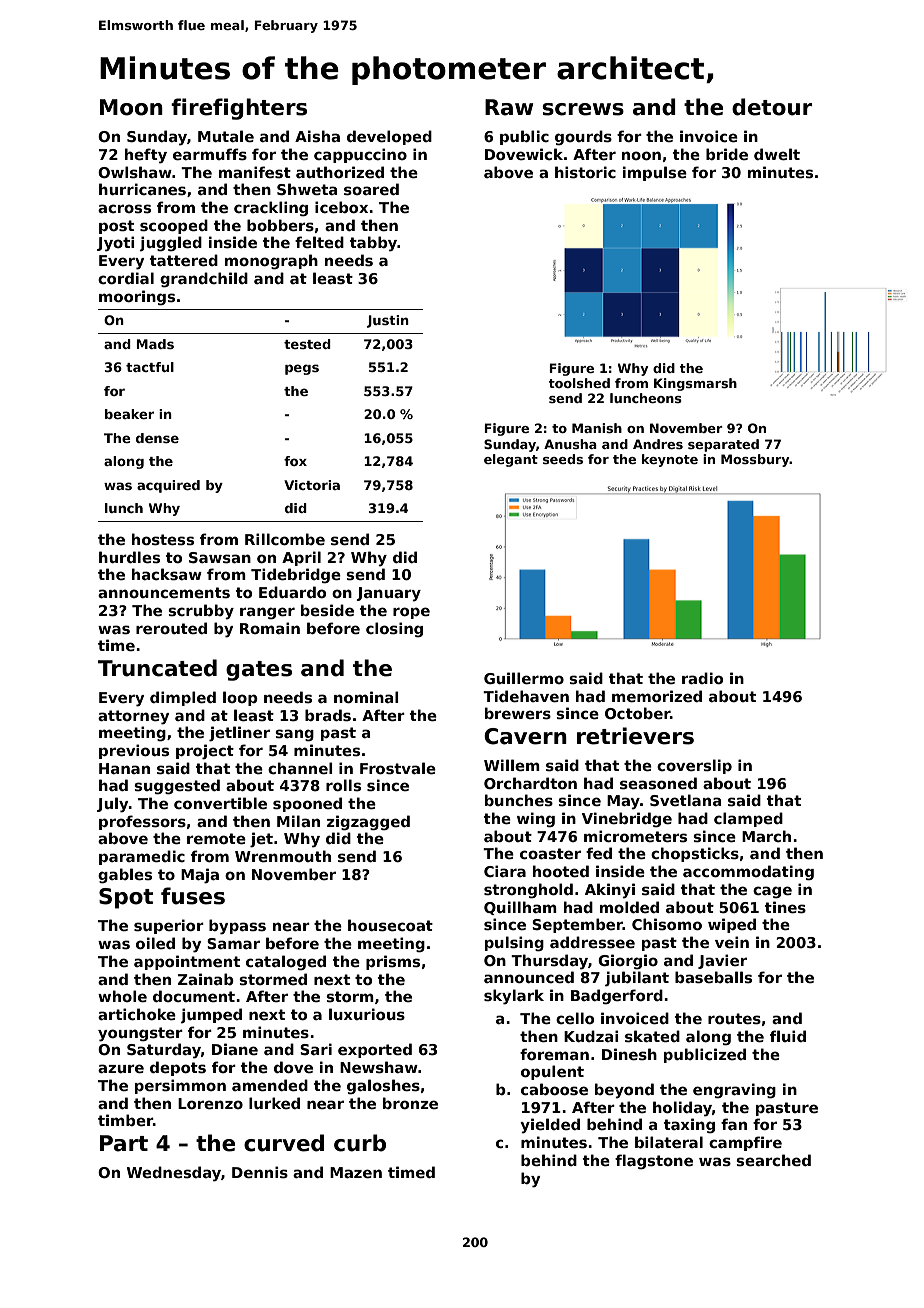  I want to click on fluid, so click(788, 1036).
